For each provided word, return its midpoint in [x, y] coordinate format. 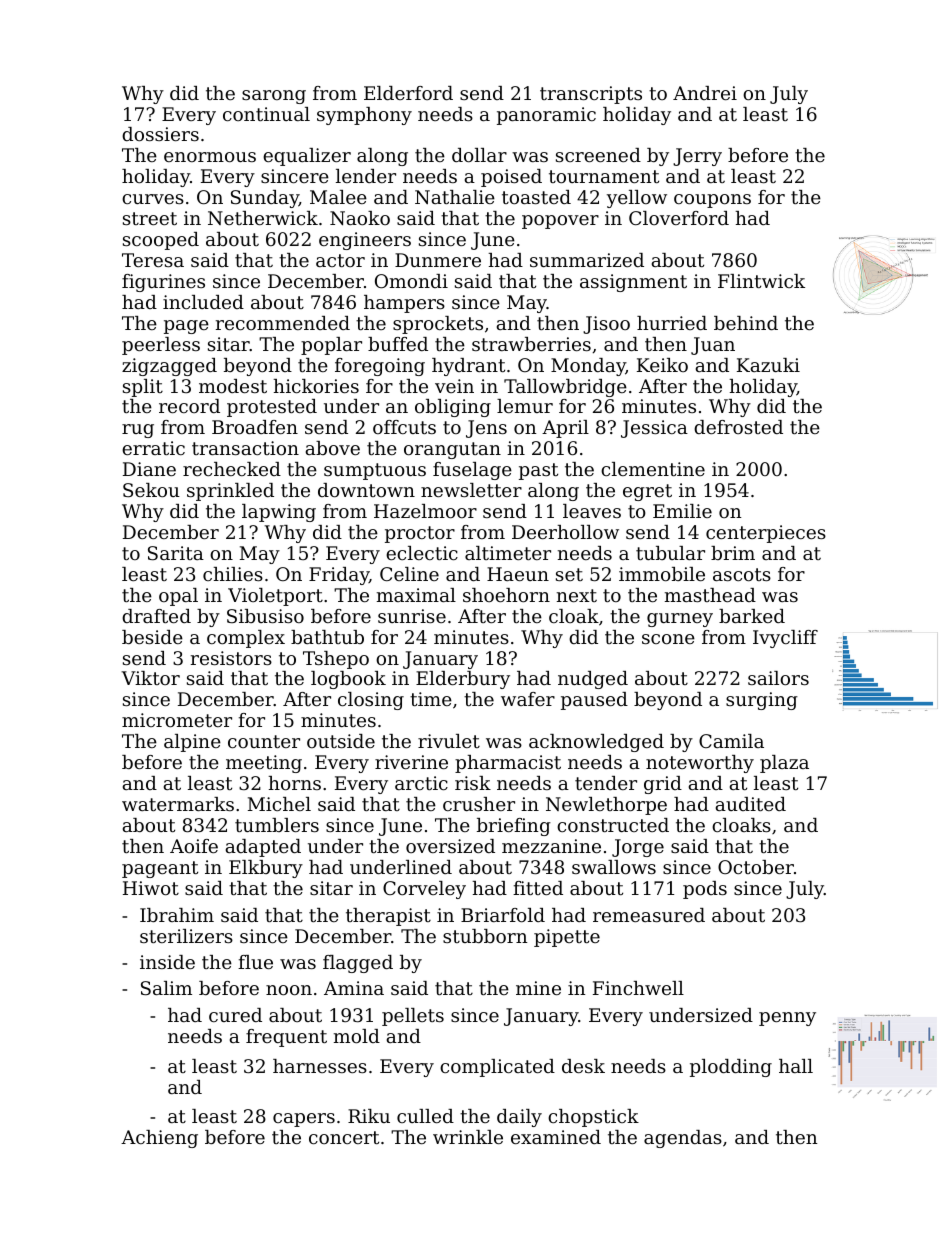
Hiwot [151, 888]
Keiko [662, 365]
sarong [274, 97]
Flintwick [761, 281]
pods [705, 890]
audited [751, 804]
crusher [479, 804]
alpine [192, 743]
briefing [514, 827]
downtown [366, 490]
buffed [398, 344]
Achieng [159, 1139]
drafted [156, 616]
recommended [283, 323]
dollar [479, 155]
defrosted [738, 427]
